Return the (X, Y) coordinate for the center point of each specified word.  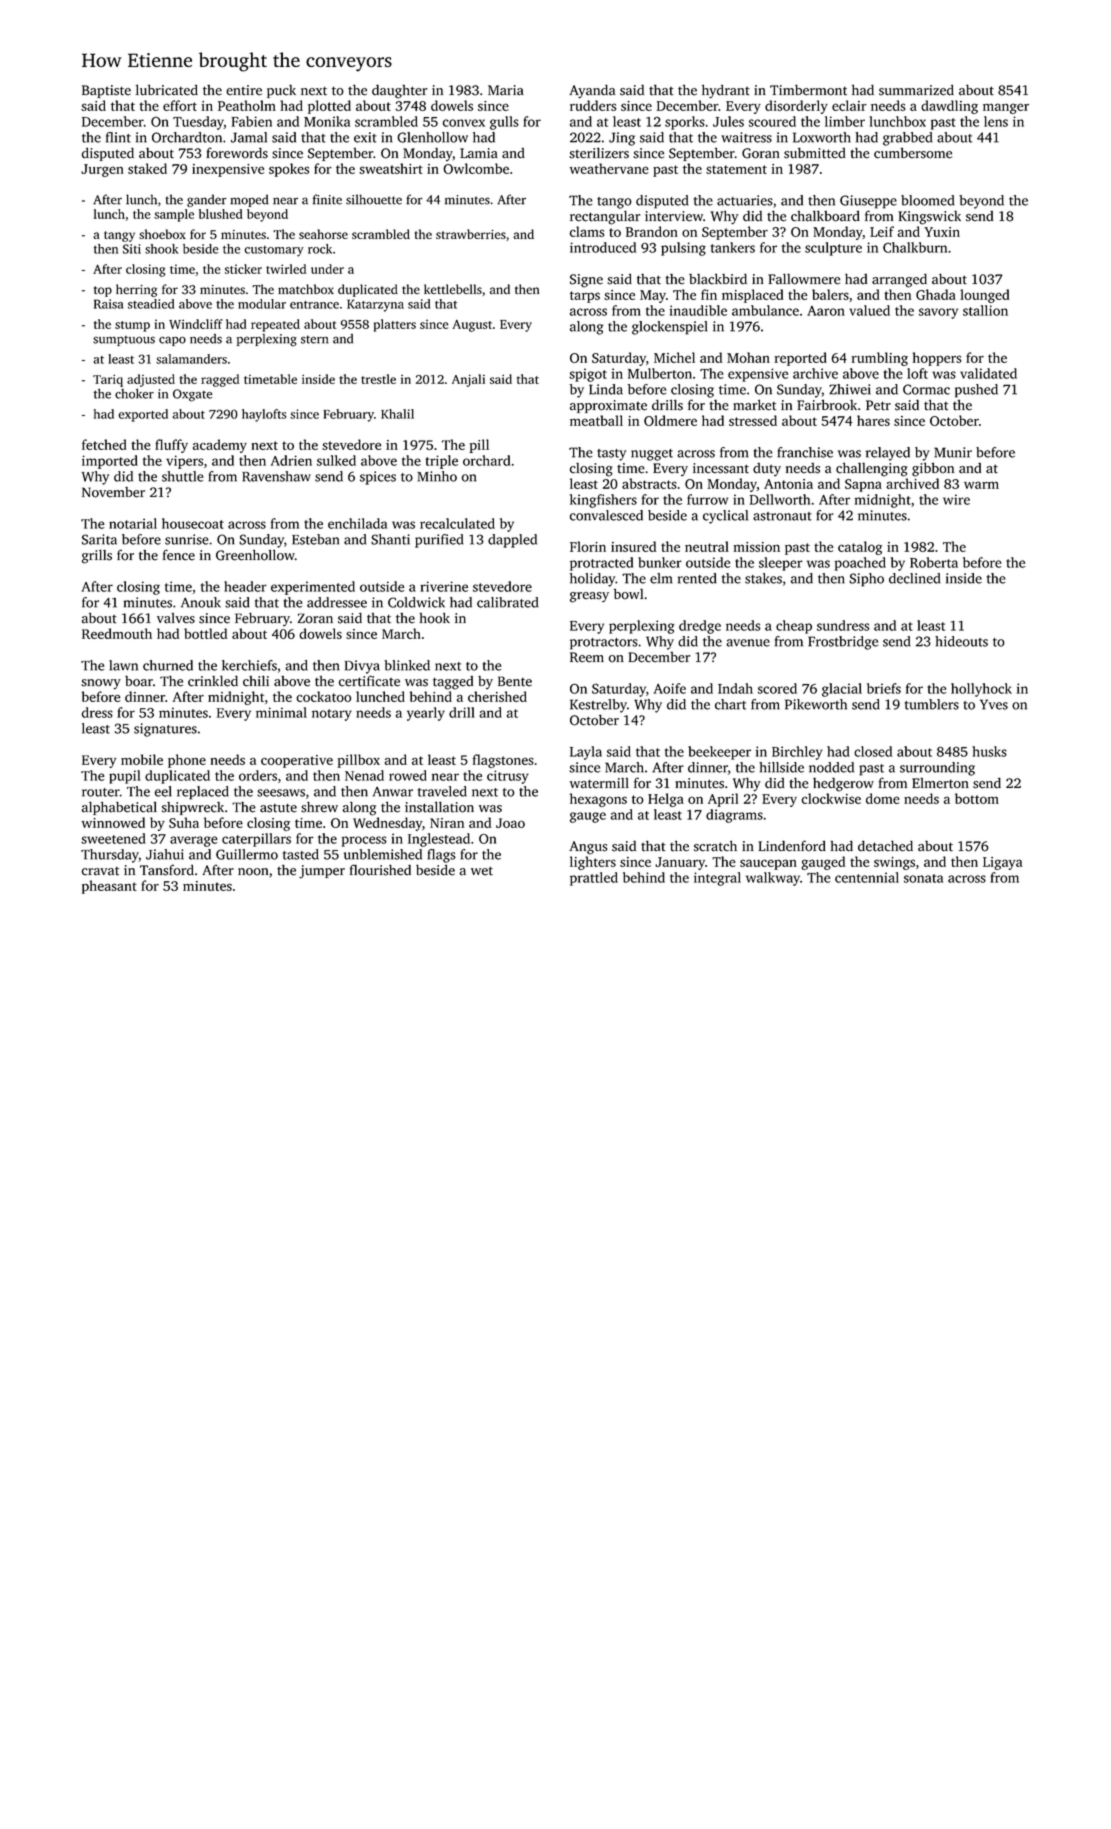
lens (996, 121)
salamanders (191, 359)
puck (281, 91)
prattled (594, 879)
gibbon (933, 470)
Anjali (468, 380)
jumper (322, 872)
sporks (685, 123)
